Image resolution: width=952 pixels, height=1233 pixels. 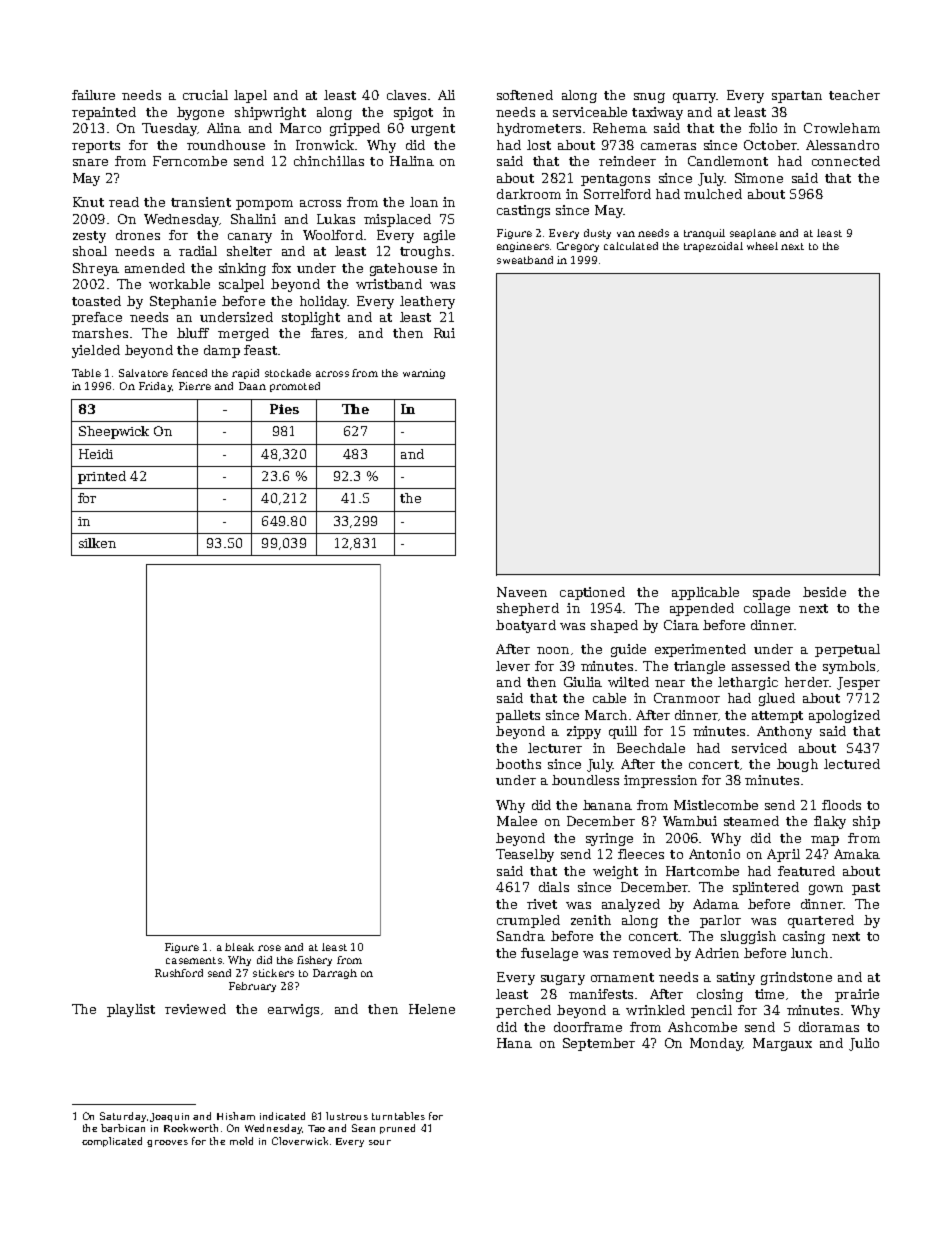 What do you see at coordinates (424, 202) in the screenshot?
I see `loan` at bounding box center [424, 202].
